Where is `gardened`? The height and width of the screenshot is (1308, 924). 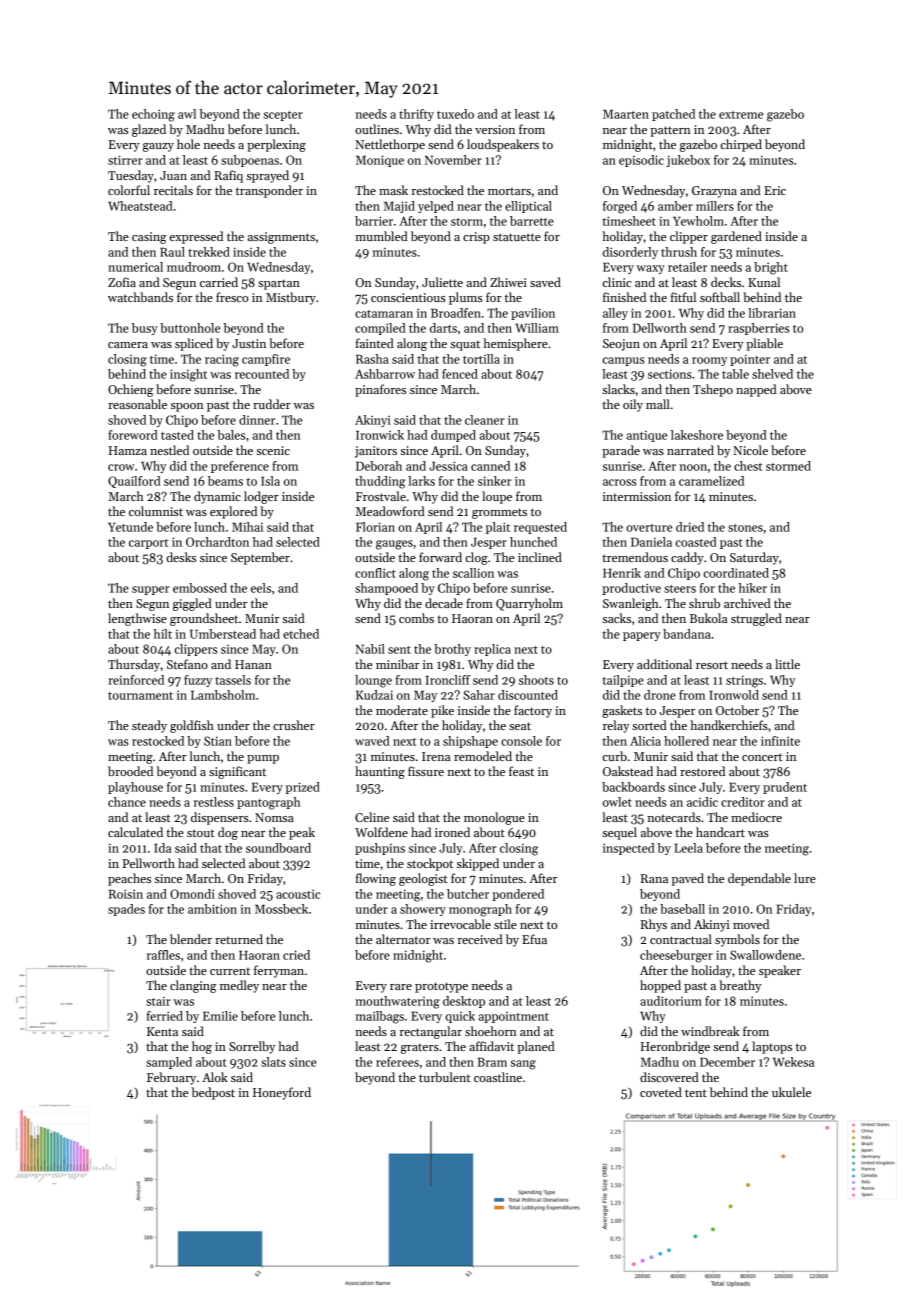 gardened is located at coordinates (736, 237).
